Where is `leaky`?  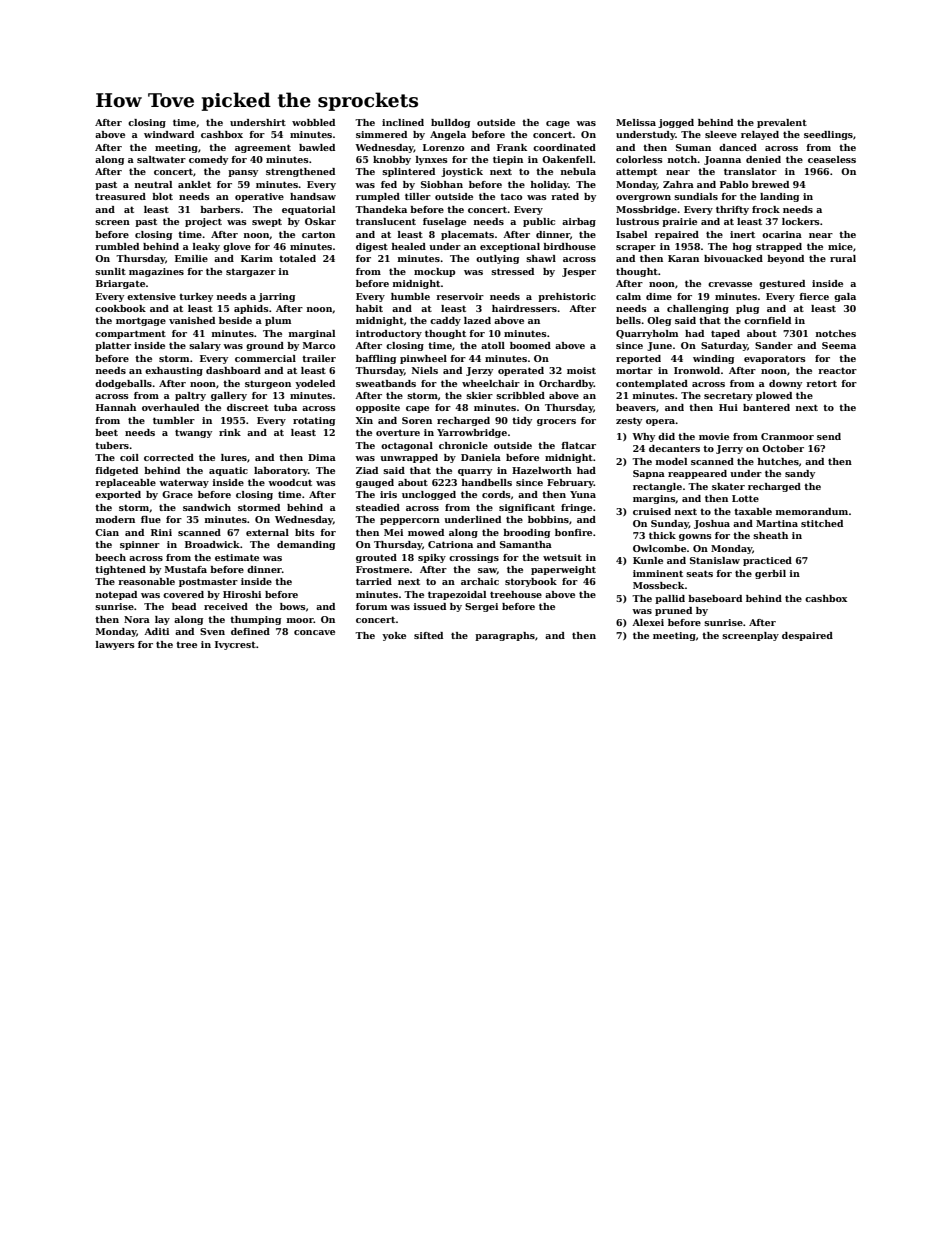 leaky is located at coordinates (206, 247).
